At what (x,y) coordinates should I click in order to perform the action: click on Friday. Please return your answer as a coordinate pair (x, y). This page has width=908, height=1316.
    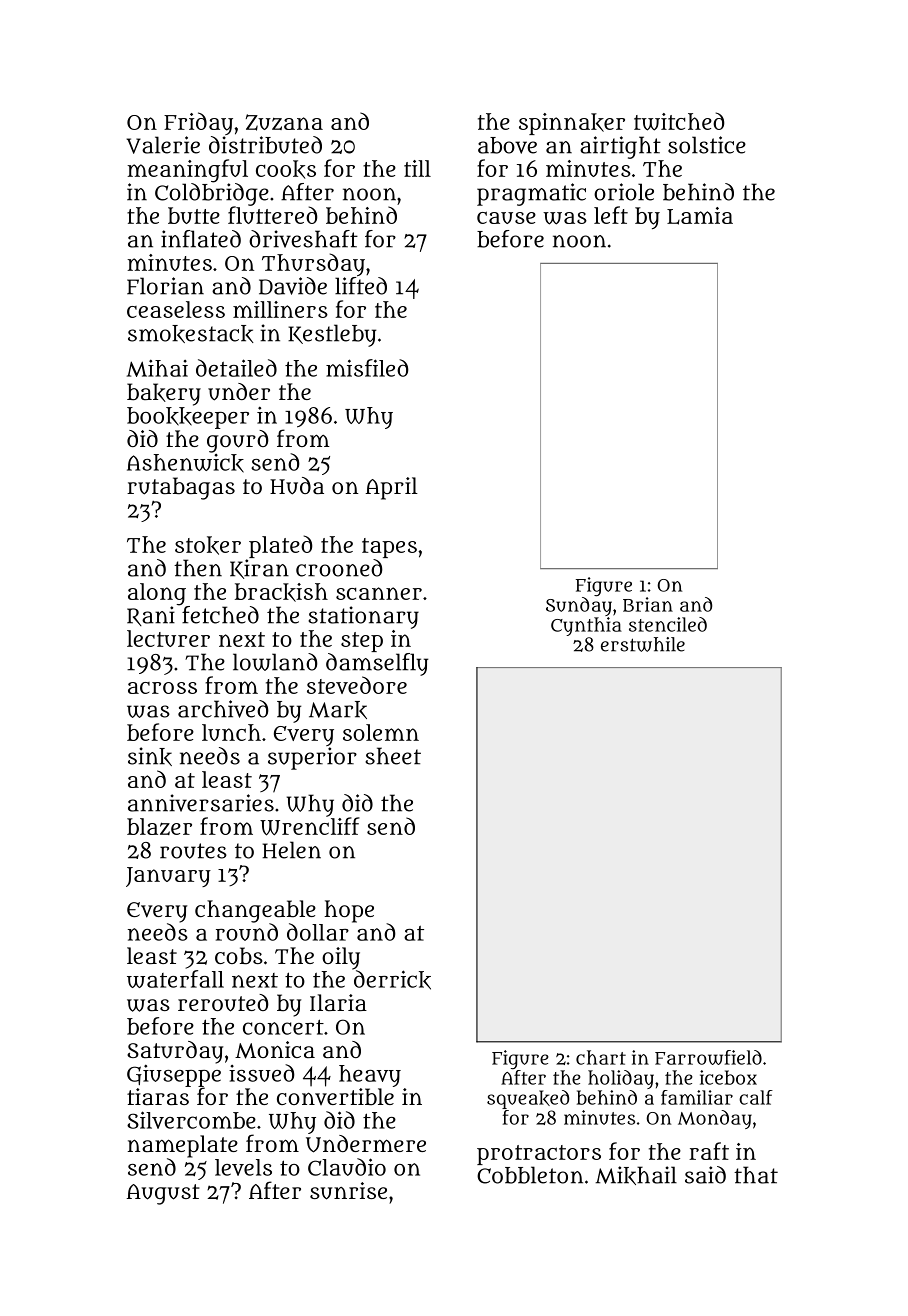
    Looking at the image, I should click on (198, 123).
